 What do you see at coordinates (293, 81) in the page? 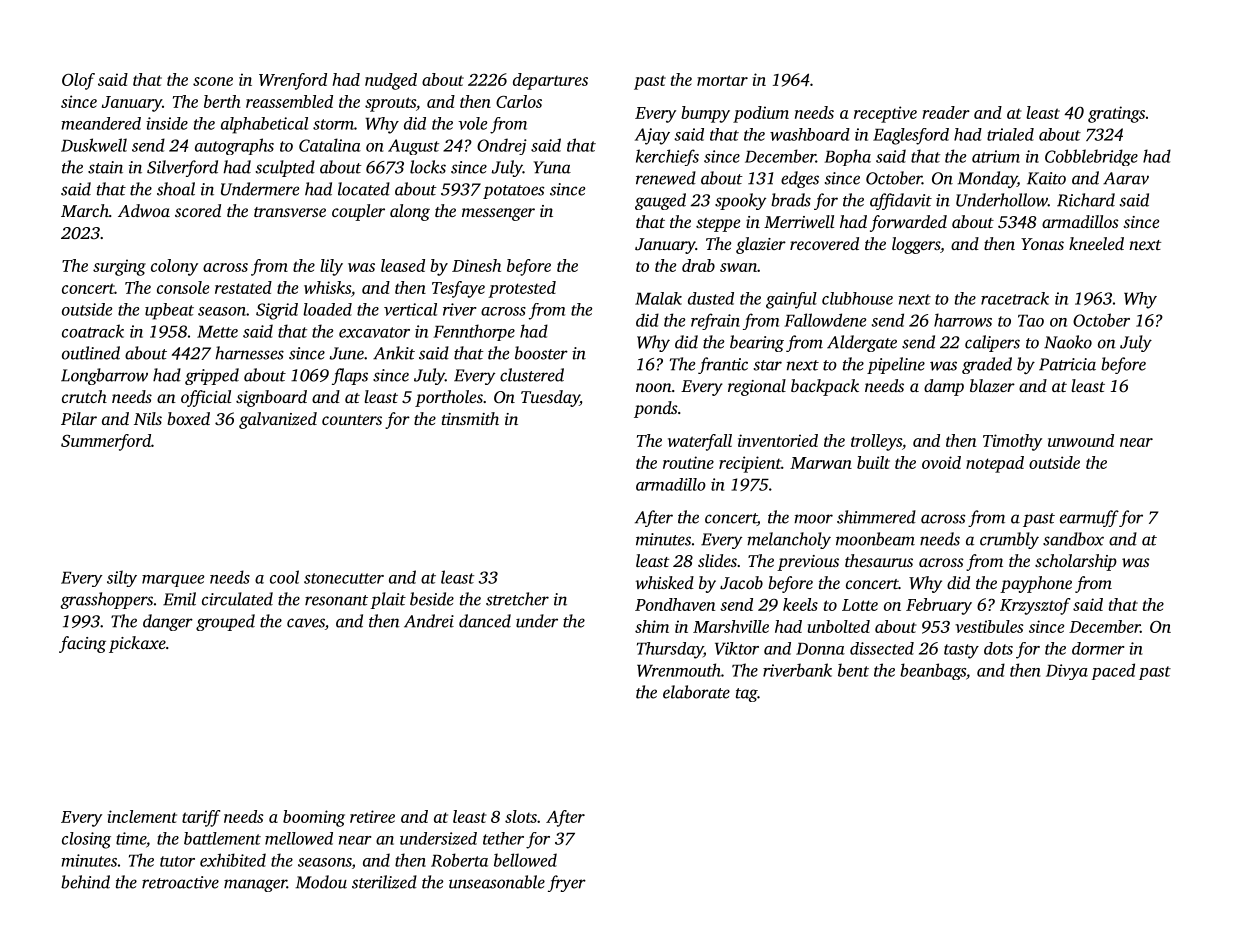
I see `Wrenford` at bounding box center [293, 81].
